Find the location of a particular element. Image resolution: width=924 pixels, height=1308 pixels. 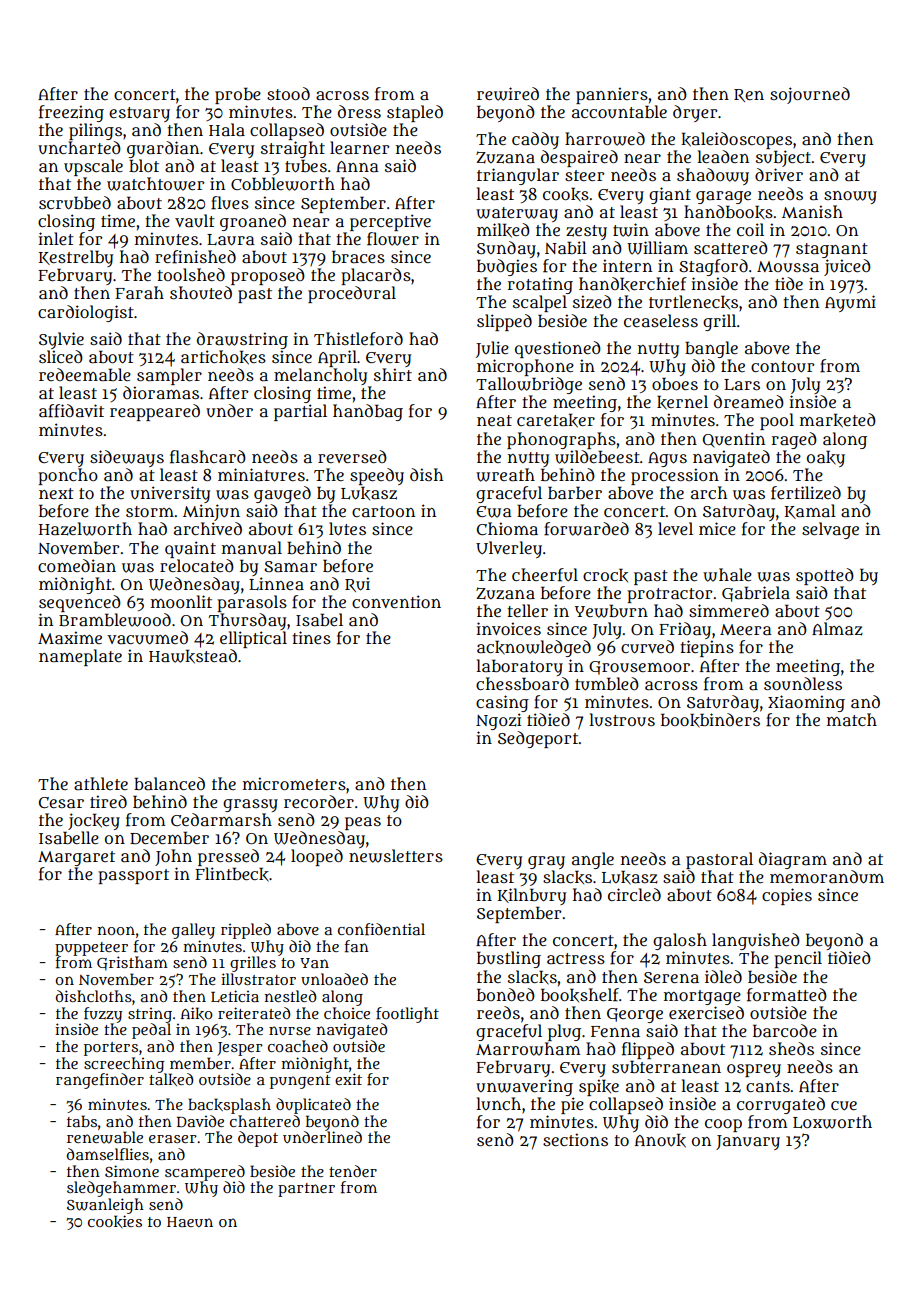

Manish is located at coordinates (812, 211).
